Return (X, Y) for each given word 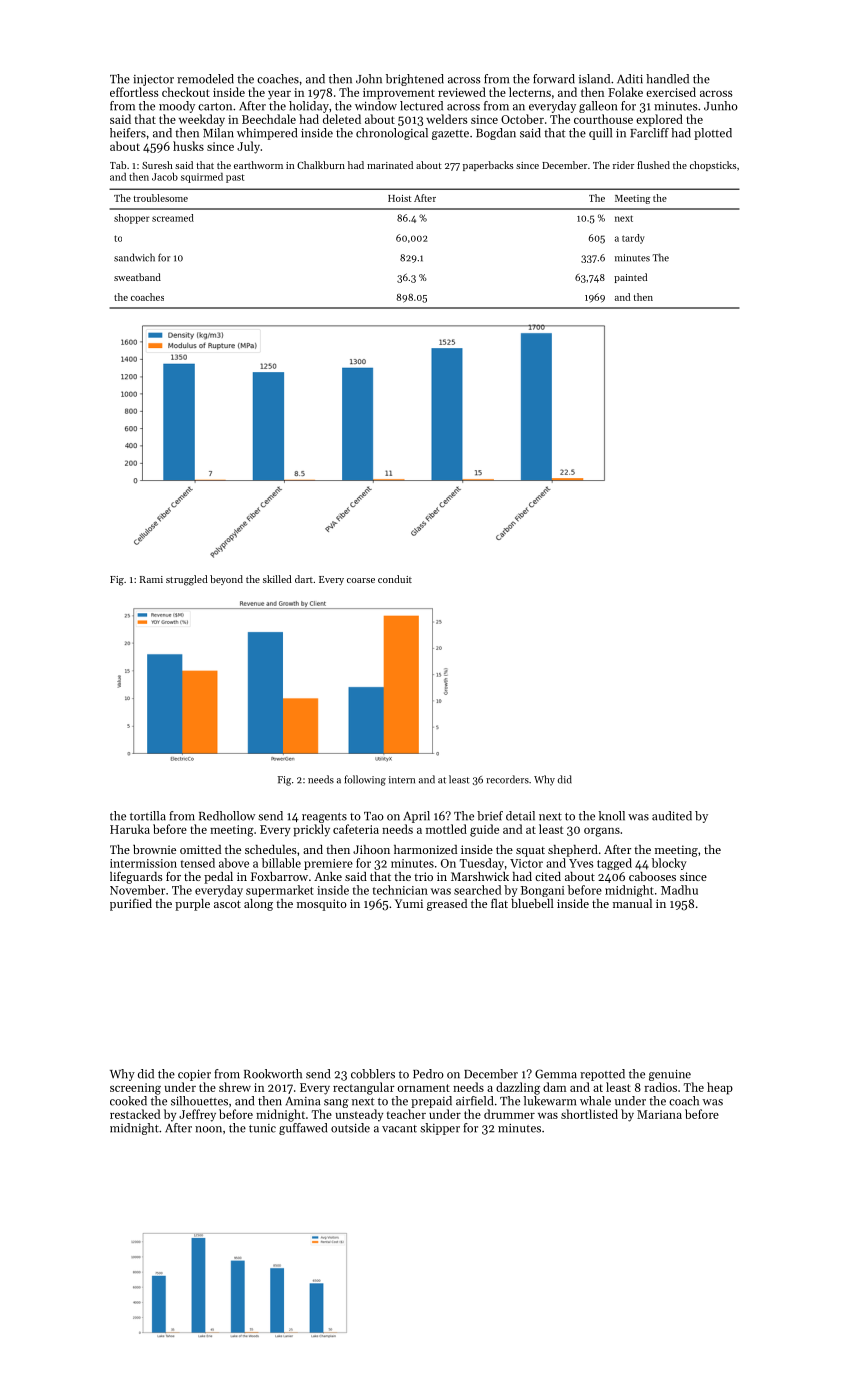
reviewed (462, 92)
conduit (395, 579)
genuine (670, 1075)
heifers (128, 133)
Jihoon (371, 849)
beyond (226, 580)
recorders (507, 779)
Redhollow (227, 816)
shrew (235, 1087)
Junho (721, 106)
